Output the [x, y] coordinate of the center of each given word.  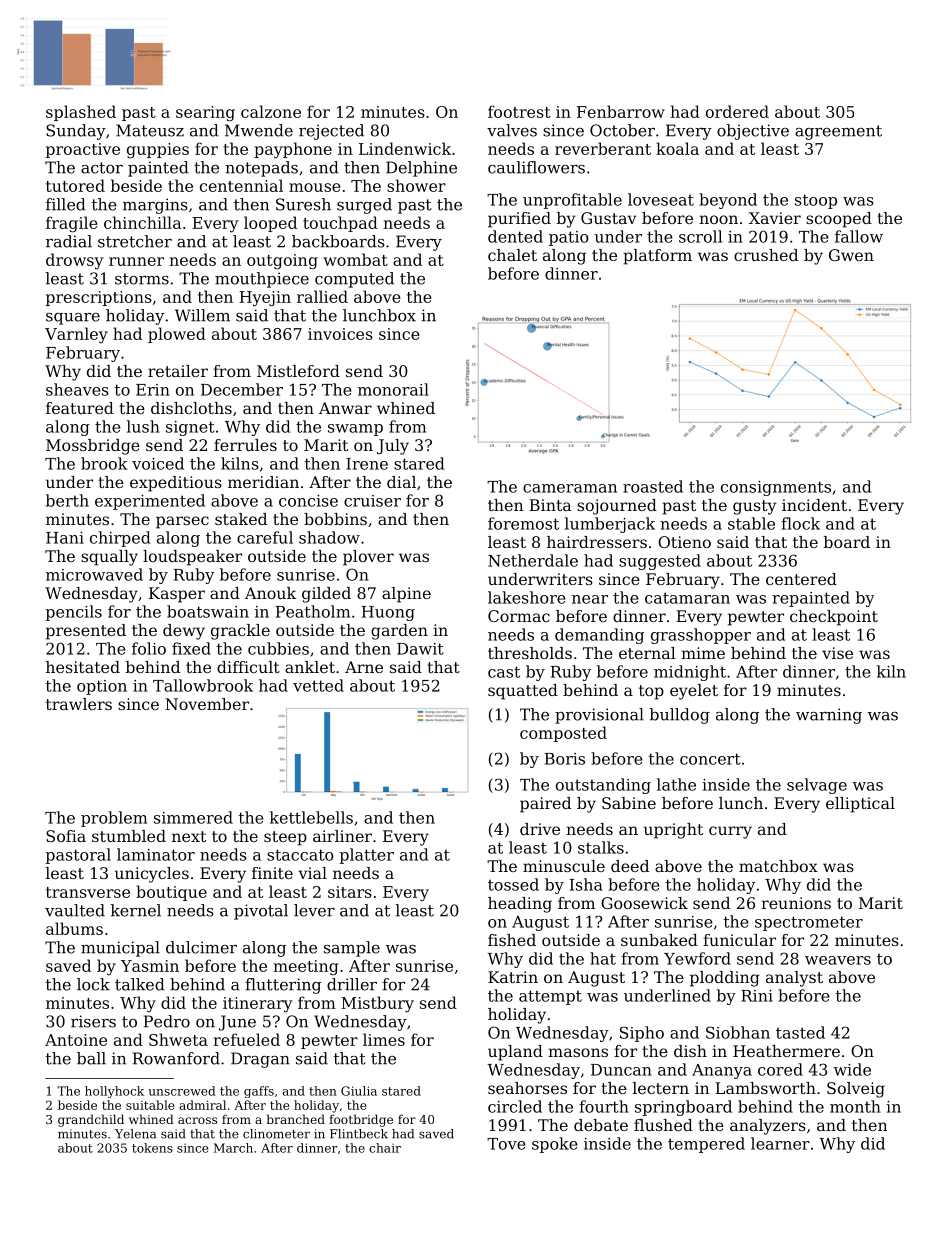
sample [352, 949]
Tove [506, 1144]
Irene [367, 464]
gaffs [259, 1092]
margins [155, 206]
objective [753, 132]
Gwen [851, 255]
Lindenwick [405, 148]
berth [67, 500]
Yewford [697, 958]
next [189, 836]
